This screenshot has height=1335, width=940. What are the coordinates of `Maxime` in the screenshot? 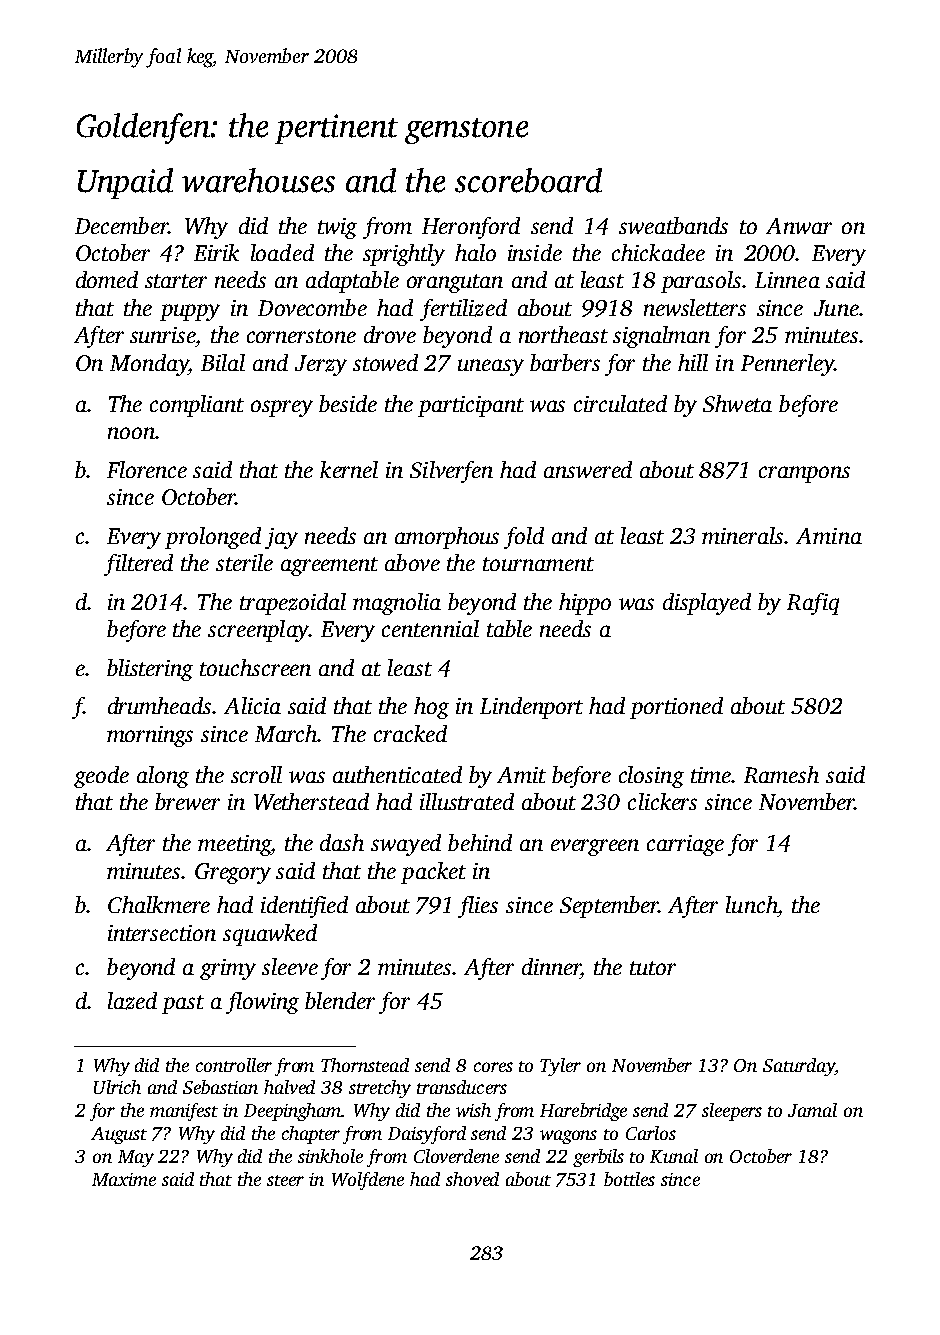 It's located at (124, 1179).
